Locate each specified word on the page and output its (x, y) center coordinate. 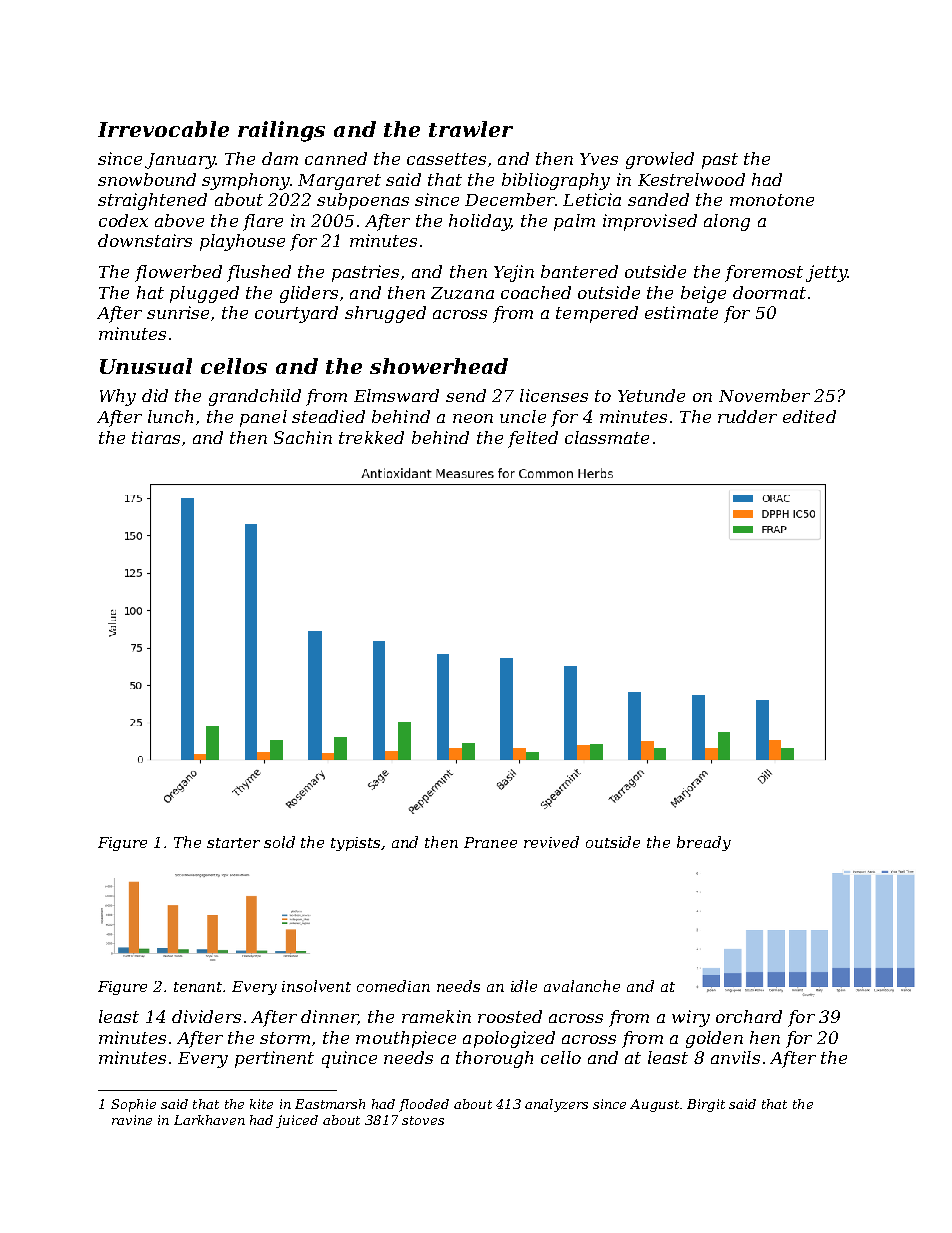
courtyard (296, 314)
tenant (199, 987)
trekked (371, 437)
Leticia (592, 199)
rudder (747, 416)
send (466, 395)
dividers (206, 1016)
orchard (749, 1016)
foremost (764, 273)
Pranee (490, 842)
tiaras (156, 437)
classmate (607, 437)
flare (263, 222)
